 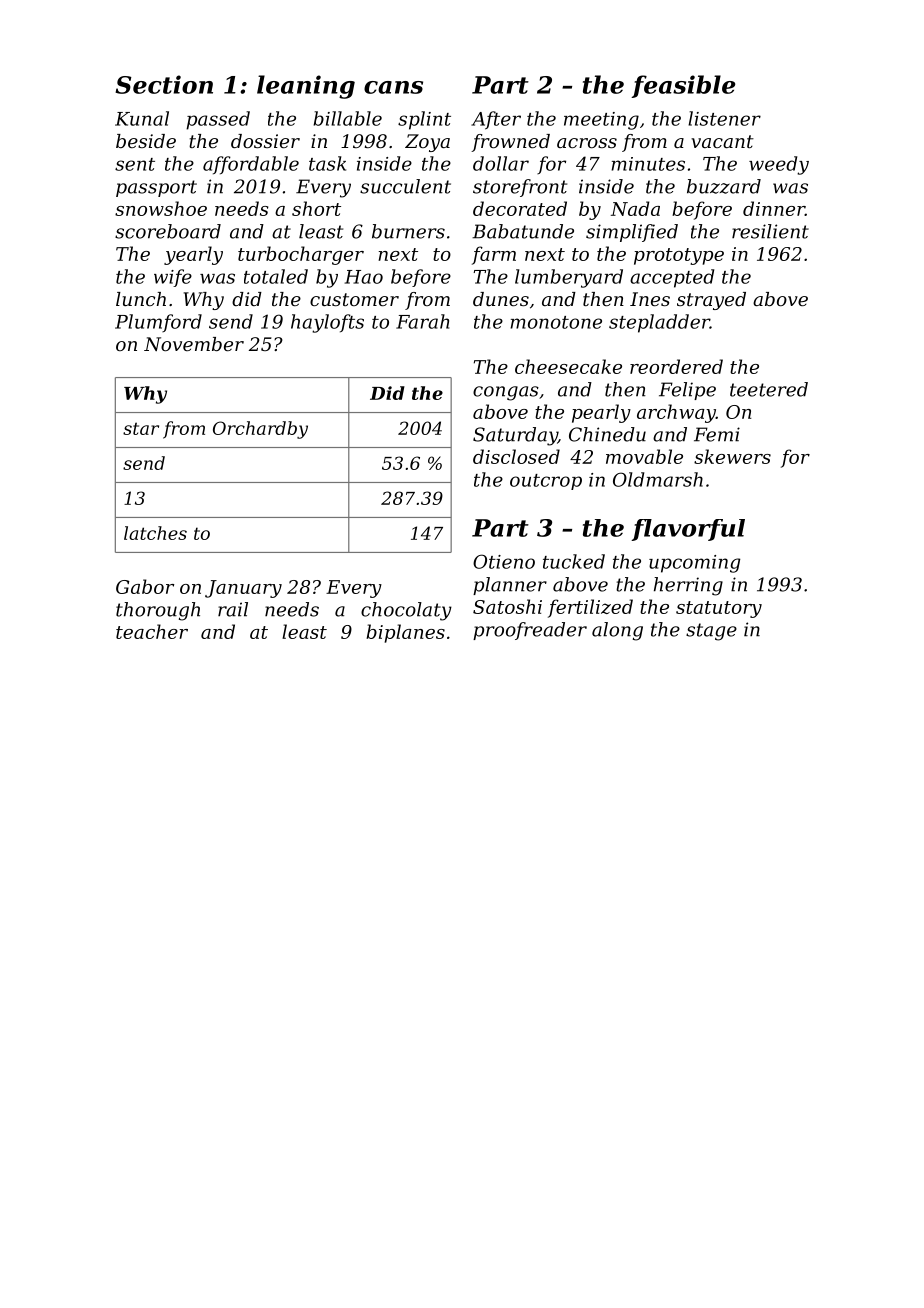 What do you see at coordinates (141, 299) in the image?
I see `lunch` at bounding box center [141, 299].
